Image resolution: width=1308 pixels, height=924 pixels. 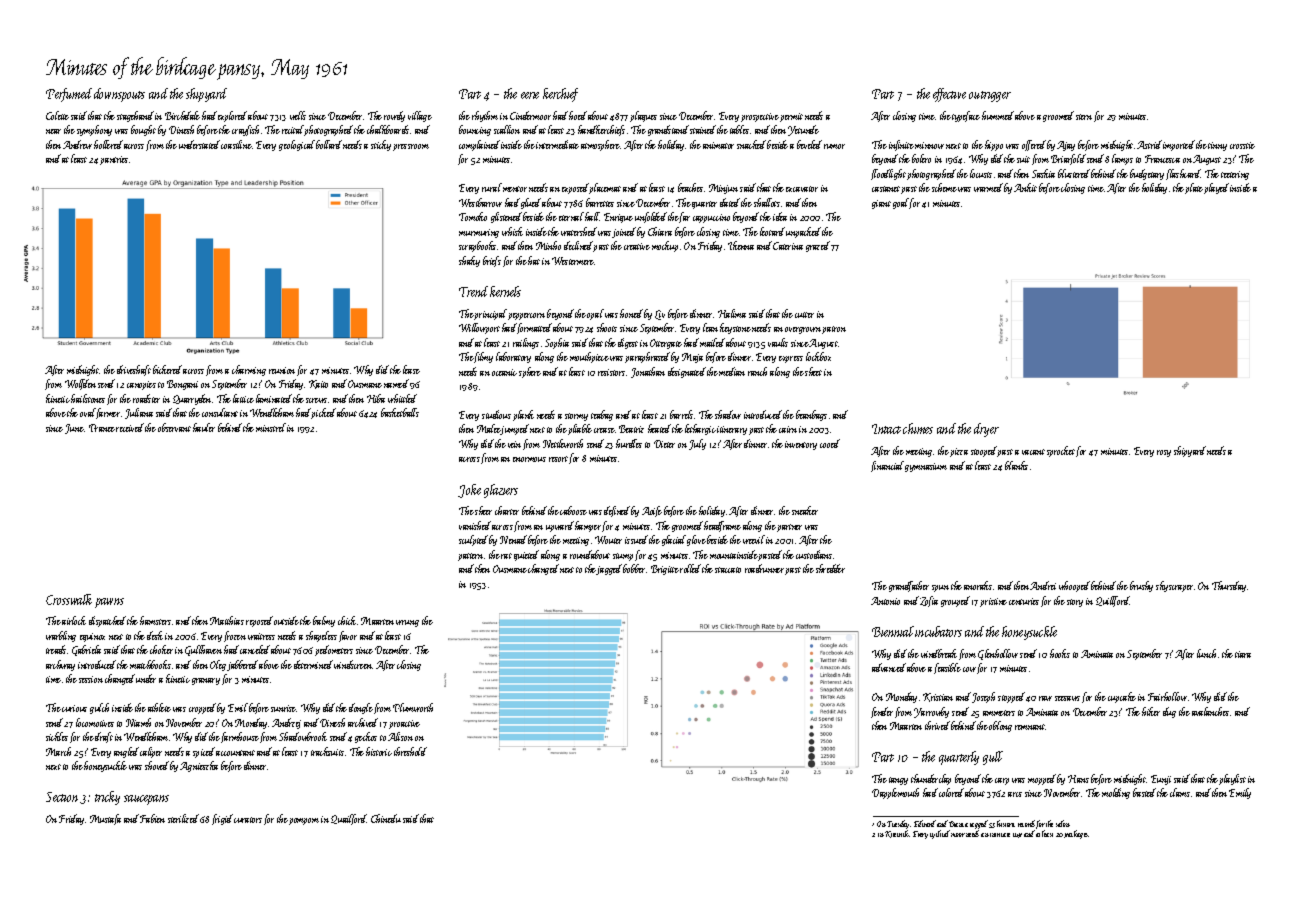 I want to click on glacial, so click(x=674, y=540).
